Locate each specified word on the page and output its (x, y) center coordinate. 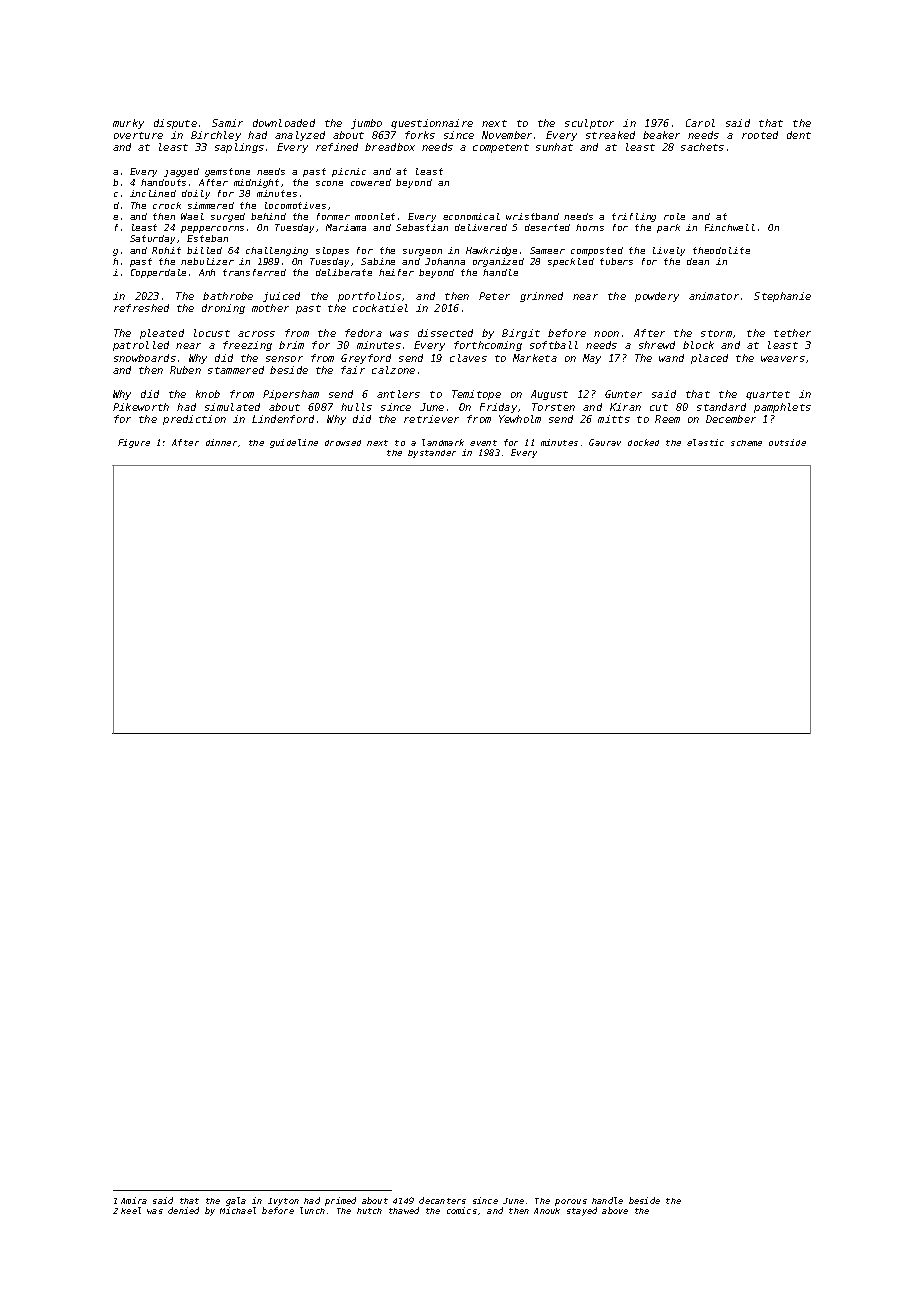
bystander (432, 454)
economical (471, 216)
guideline (294, 443)
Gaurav (605, 442)
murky (128, 124)
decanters (442, 1200)
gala (236, 1201)
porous (571, 1202)
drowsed (343, 443)
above (615, 1210)
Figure (134, 443)
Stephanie (782, 297)
